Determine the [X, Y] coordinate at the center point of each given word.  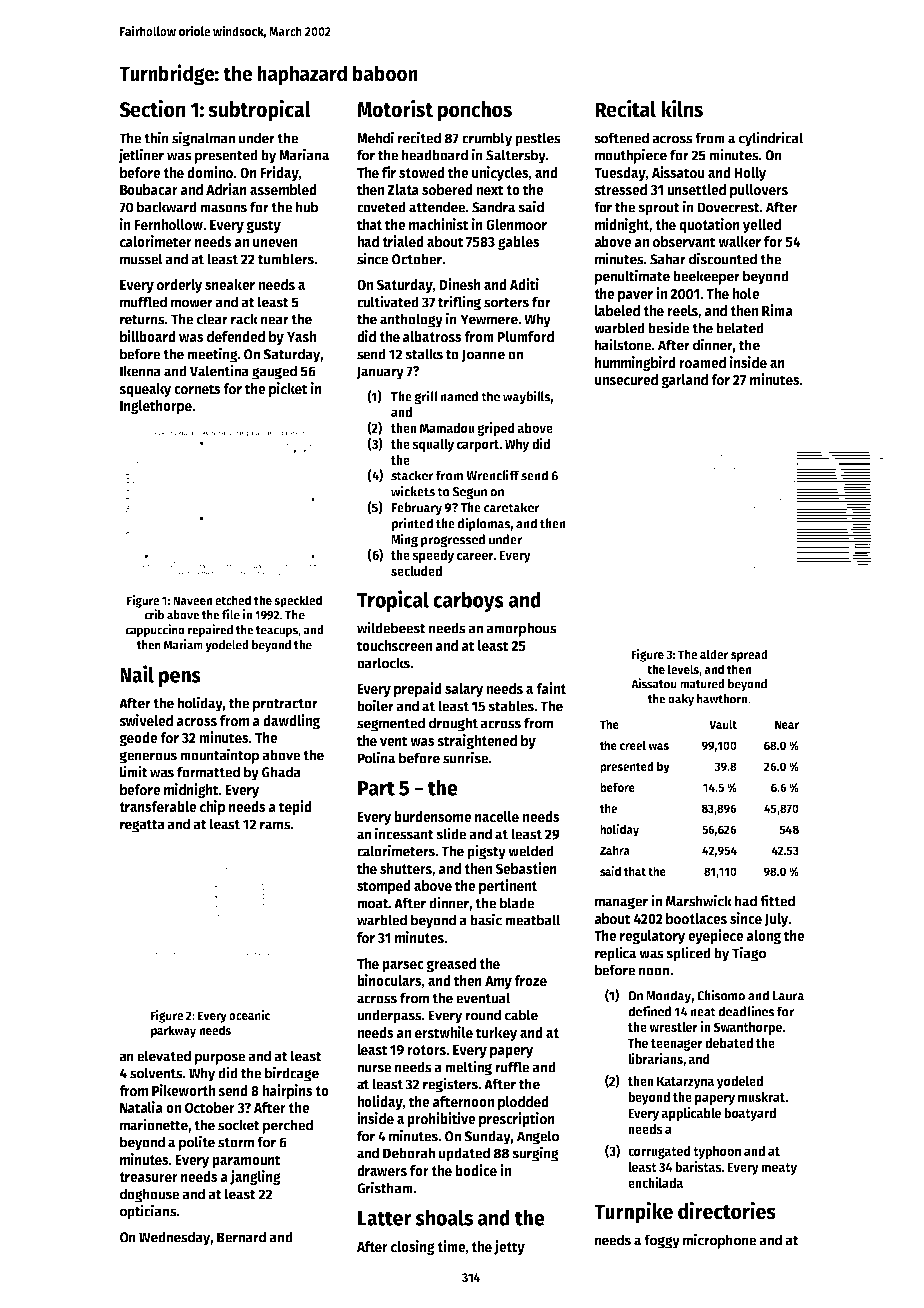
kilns [682, 108]
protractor [285, 705]
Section [152, 108]
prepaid [418, 690]
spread [749, 655]
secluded [416, 570]
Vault [723, 724]
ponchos [475, 111]
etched [233, 600]
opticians [148, 1212]
